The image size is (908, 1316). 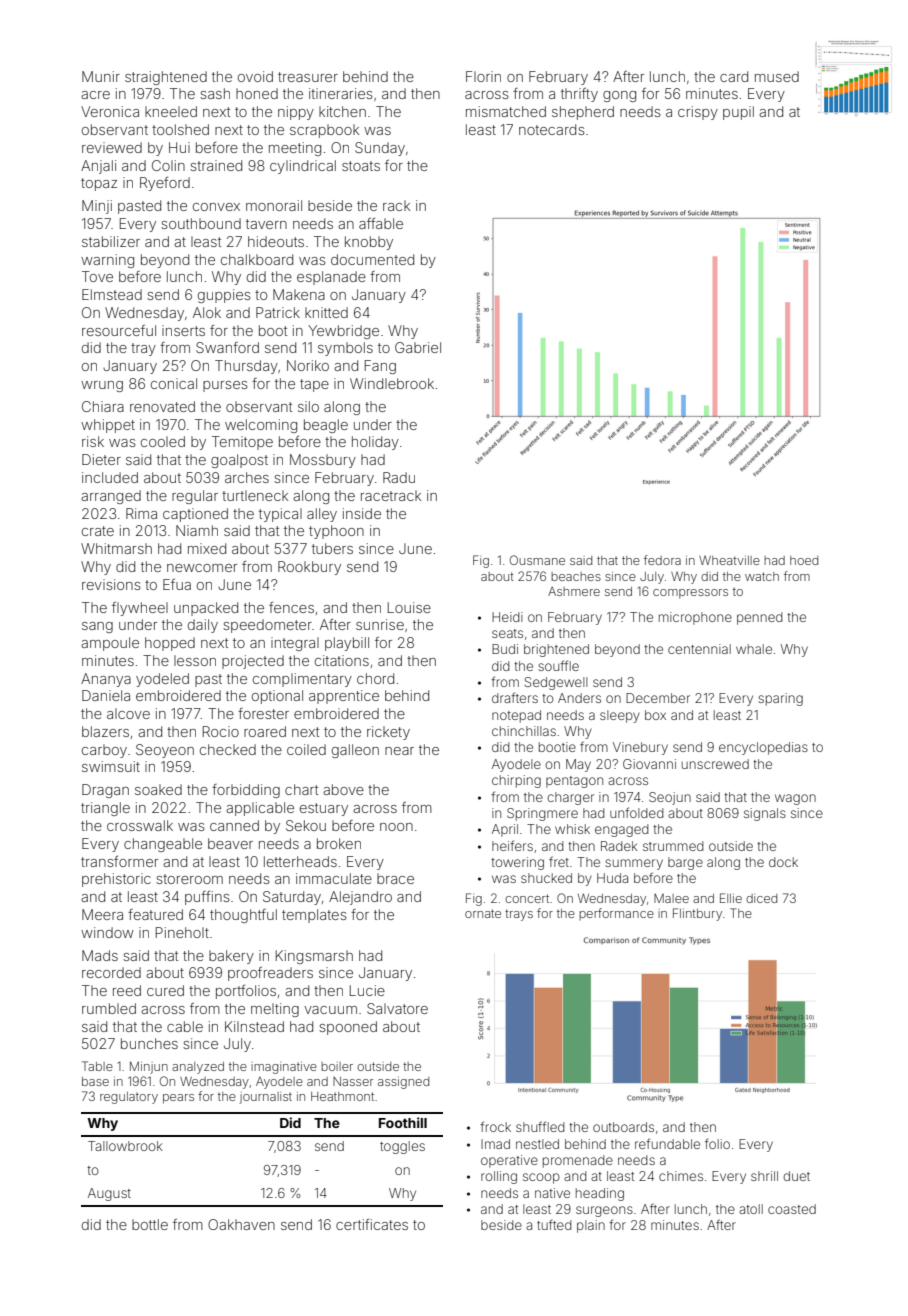 What do you see at coordinates (699, 649) in the screenshot?
I see `centennial` at bounding box center [699, 649].
